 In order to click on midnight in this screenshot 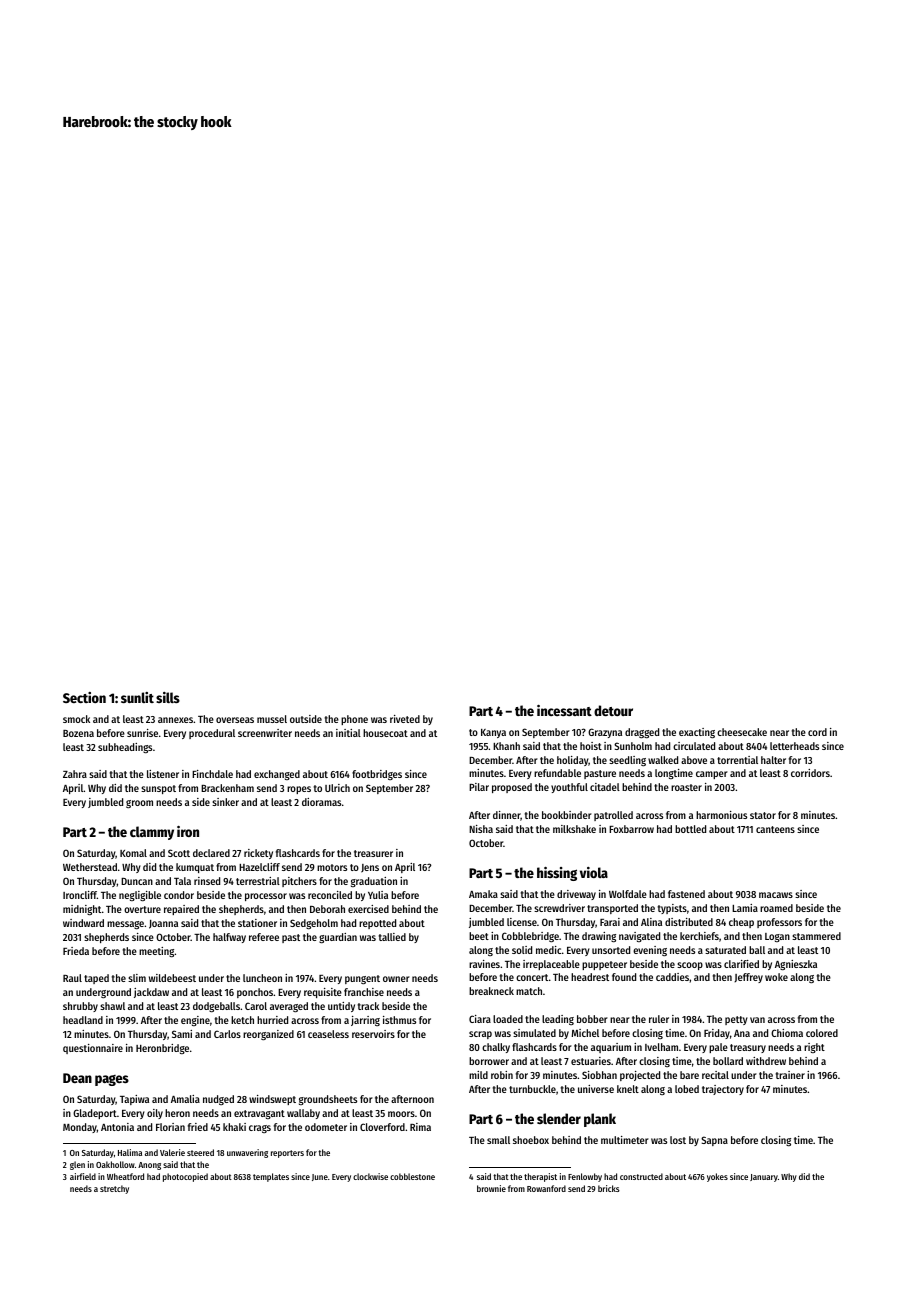, I will do `click(82, 910)`.
